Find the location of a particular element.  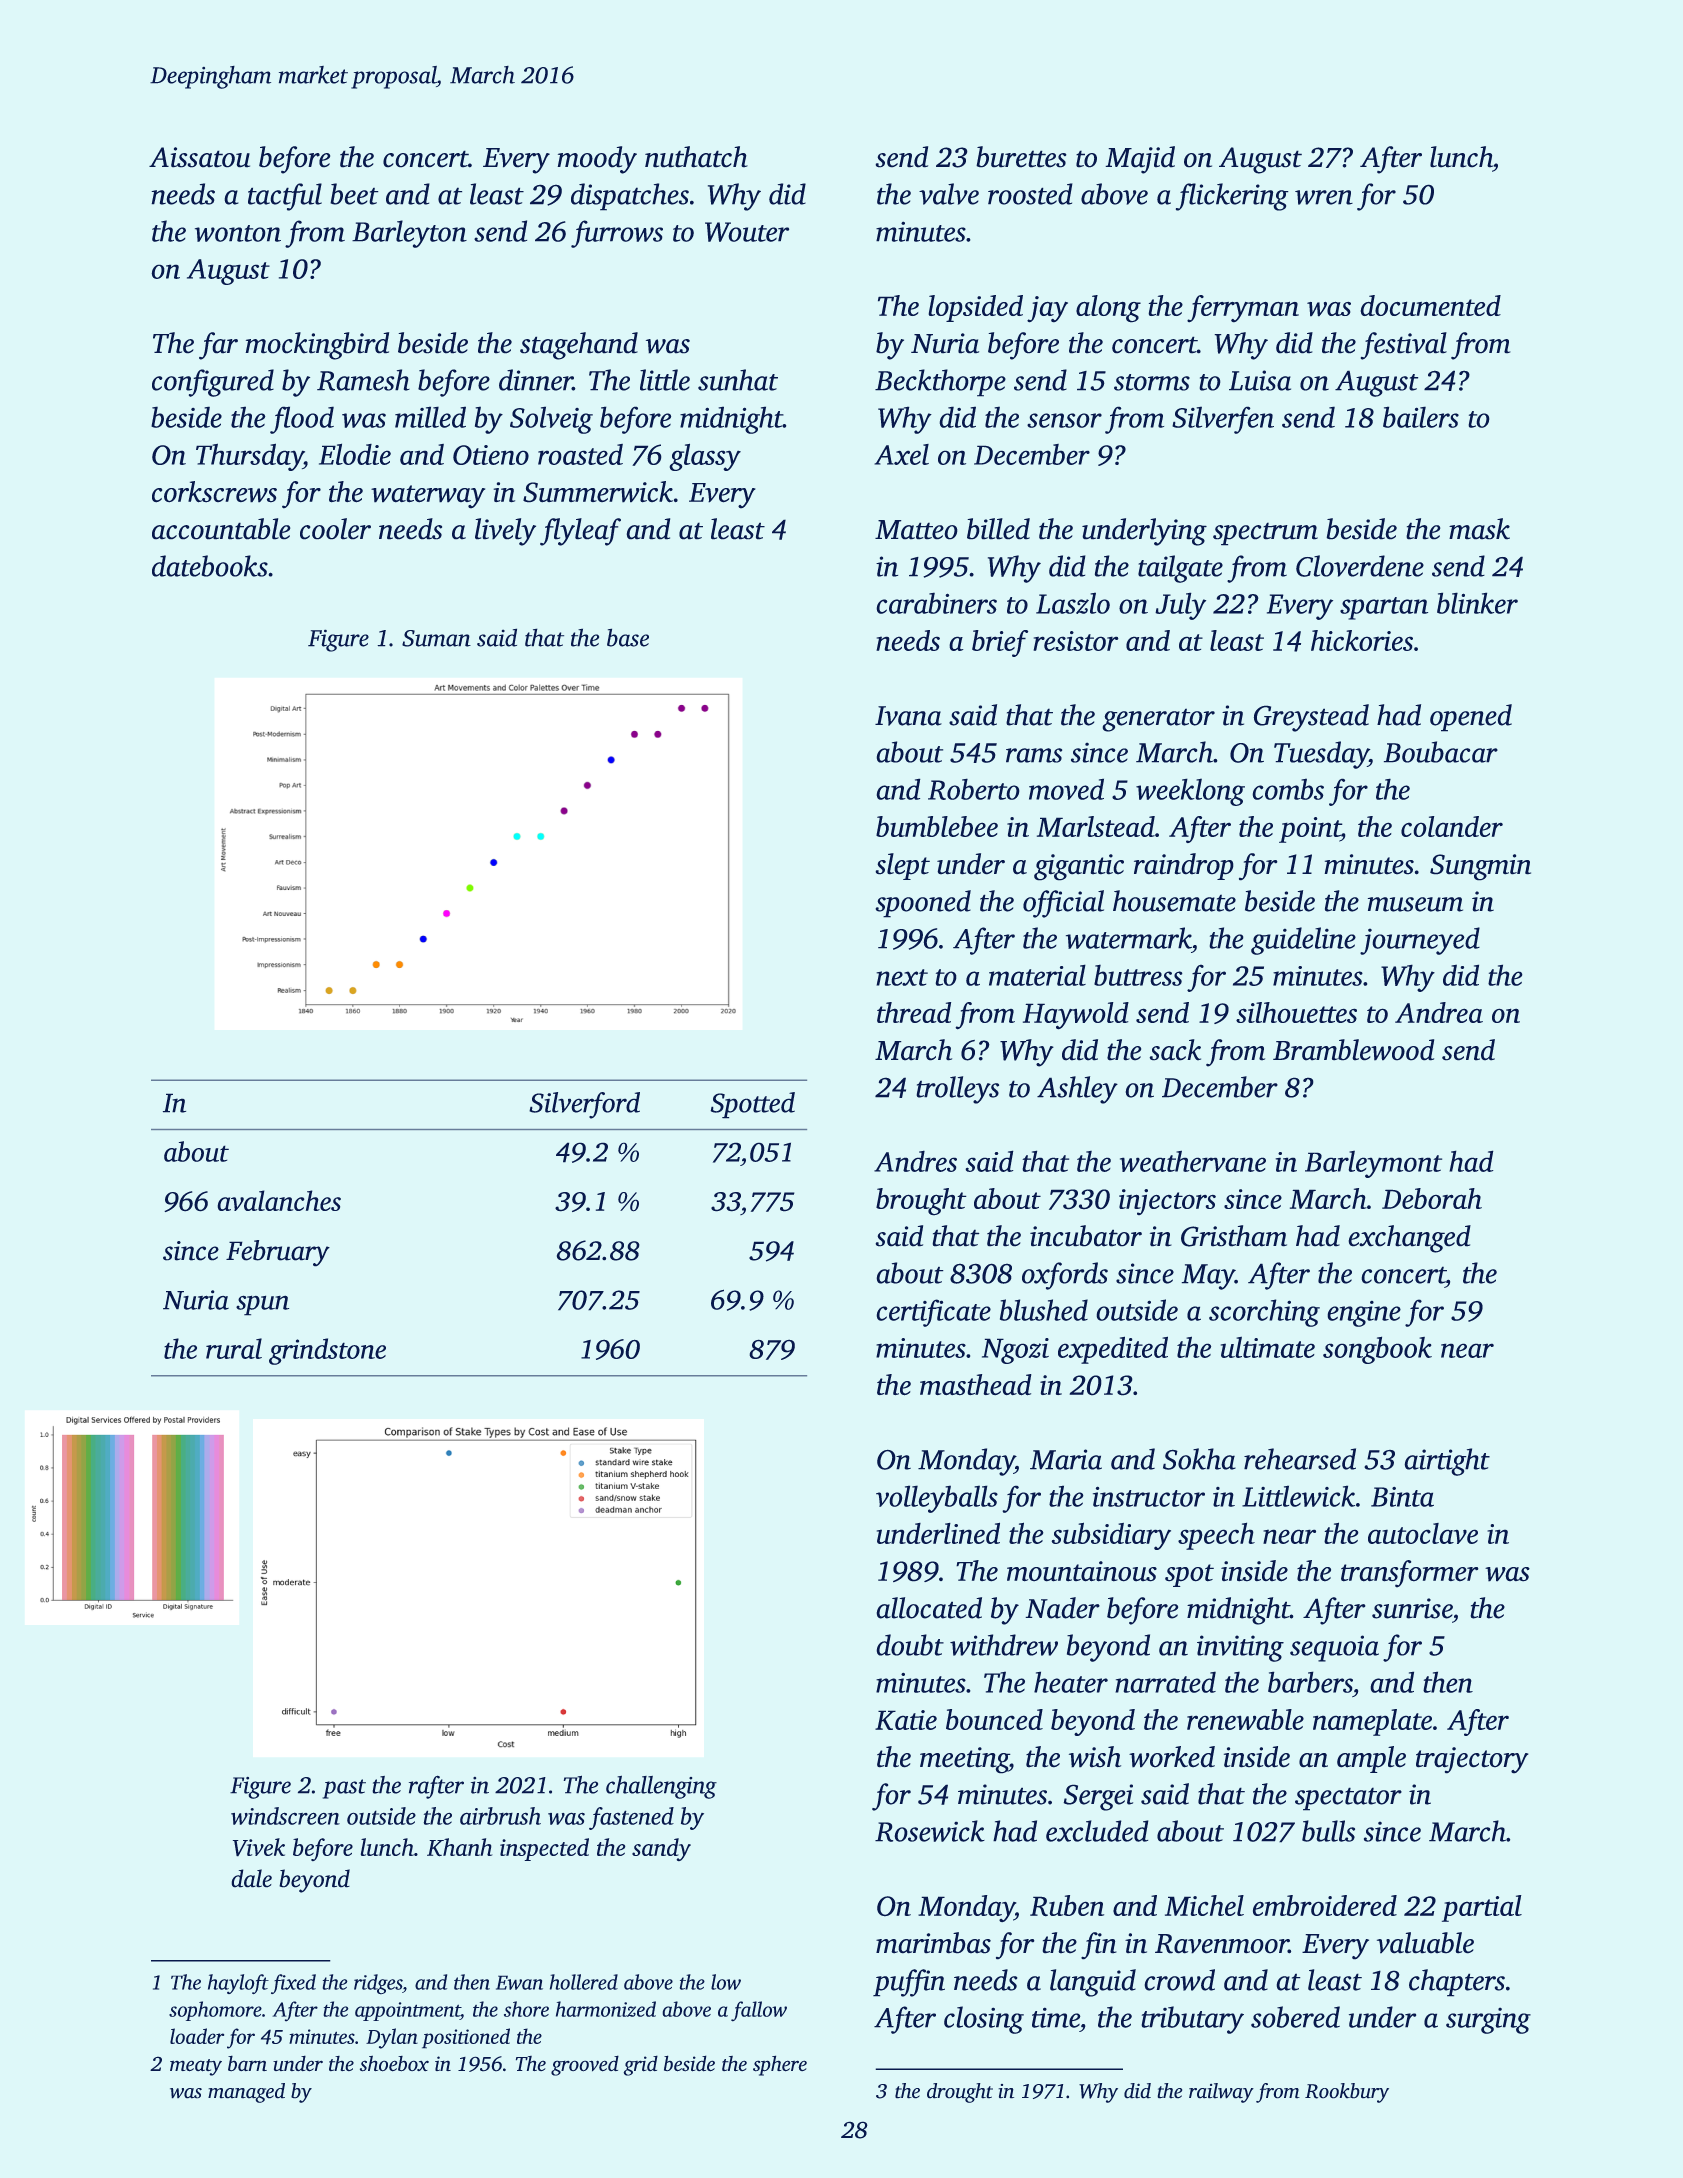

wren is located at coordinates (1324, 197).
